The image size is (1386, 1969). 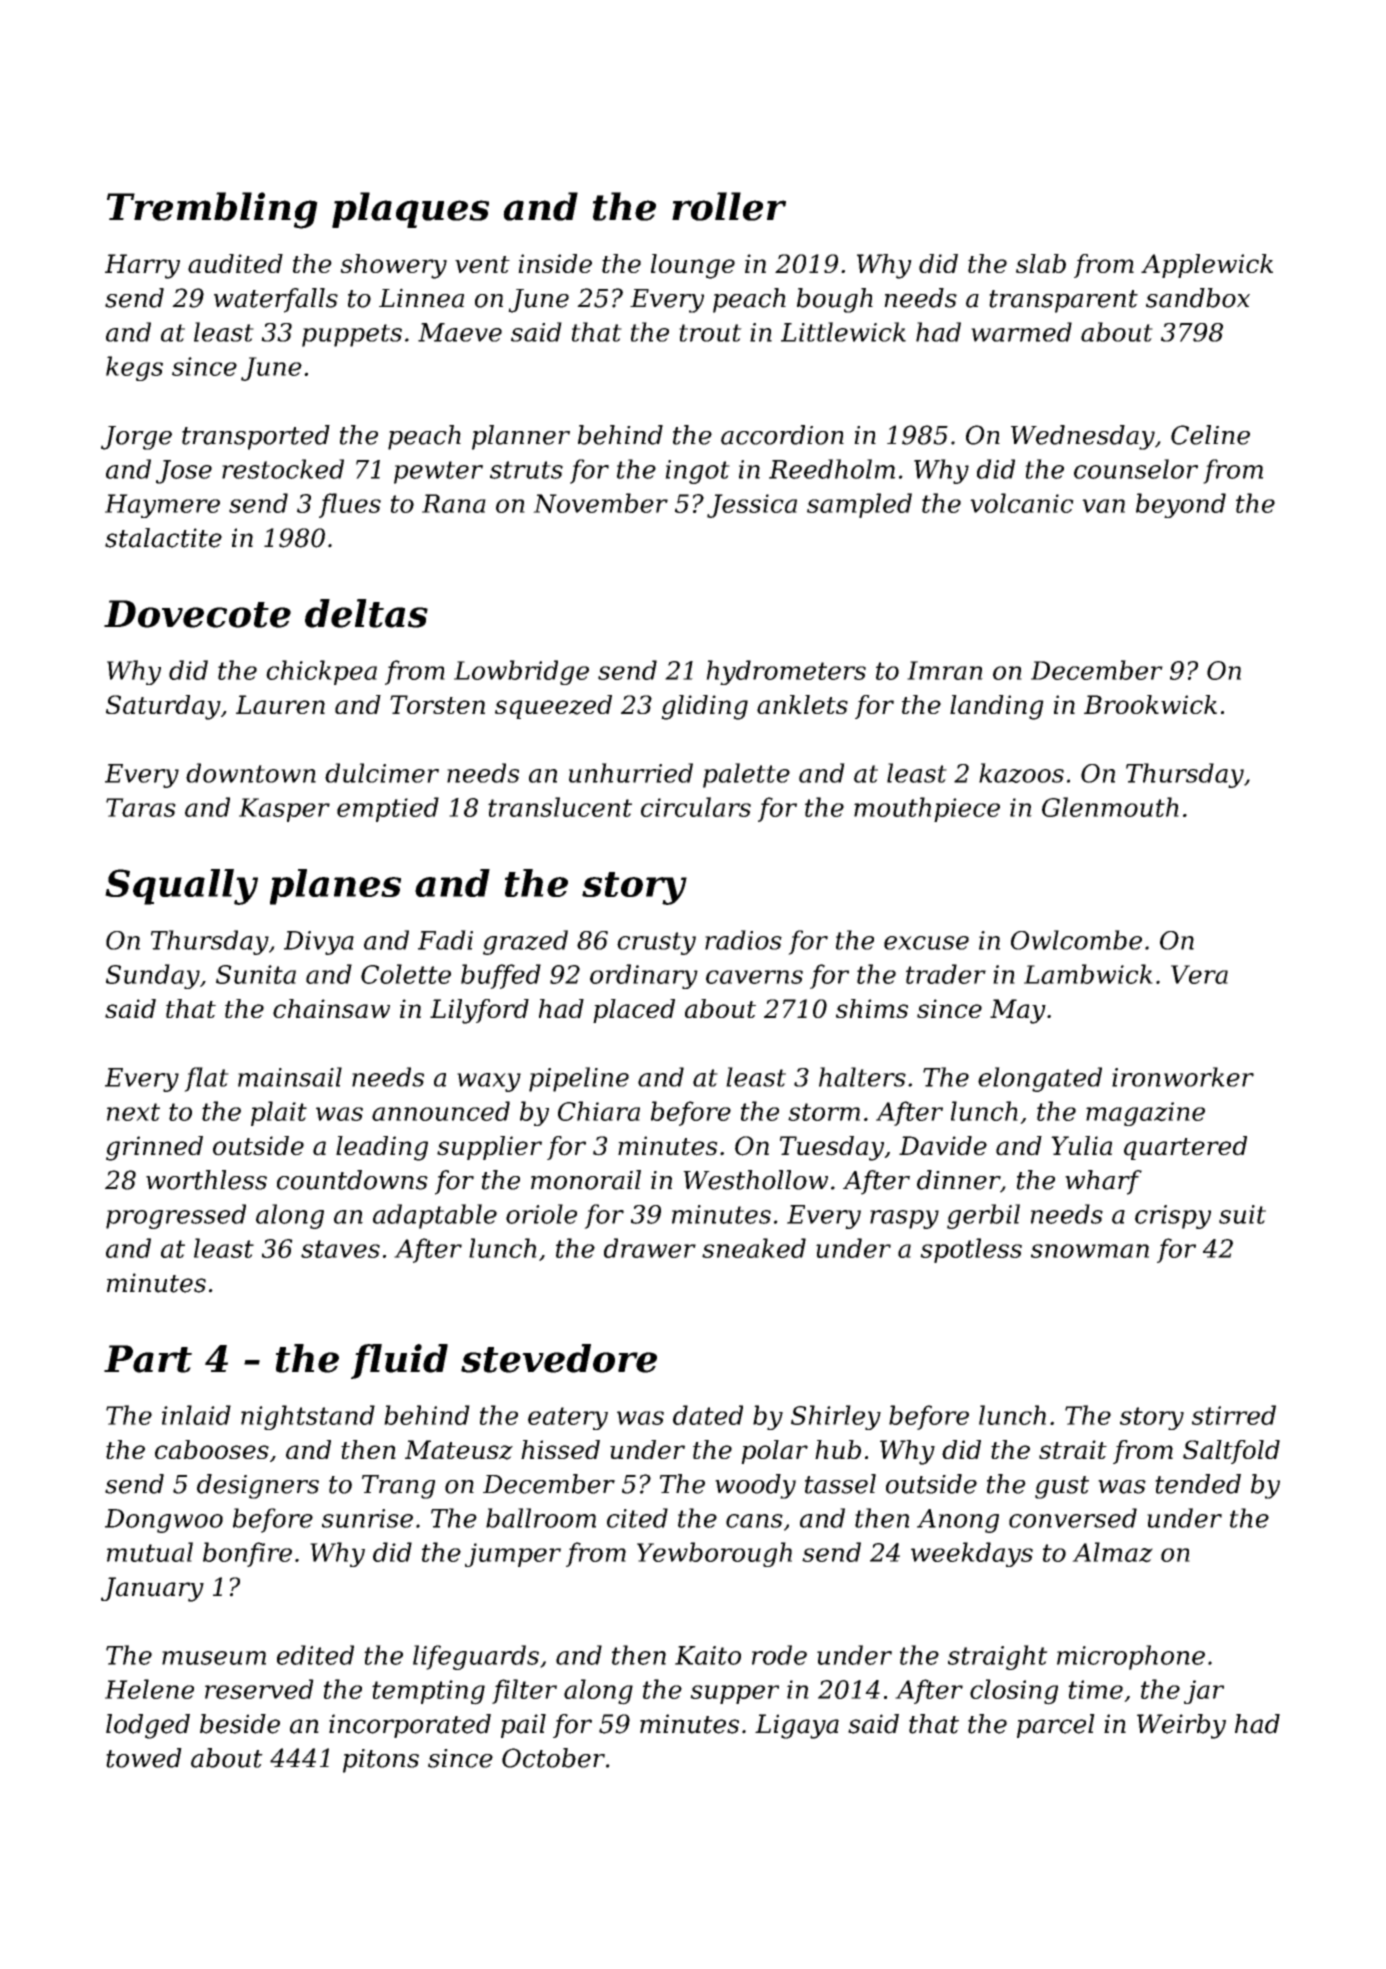 What do you see at coordinates (437, 704) in the screenshot?
I see `Torsten` at bounding box center [437, 704].
